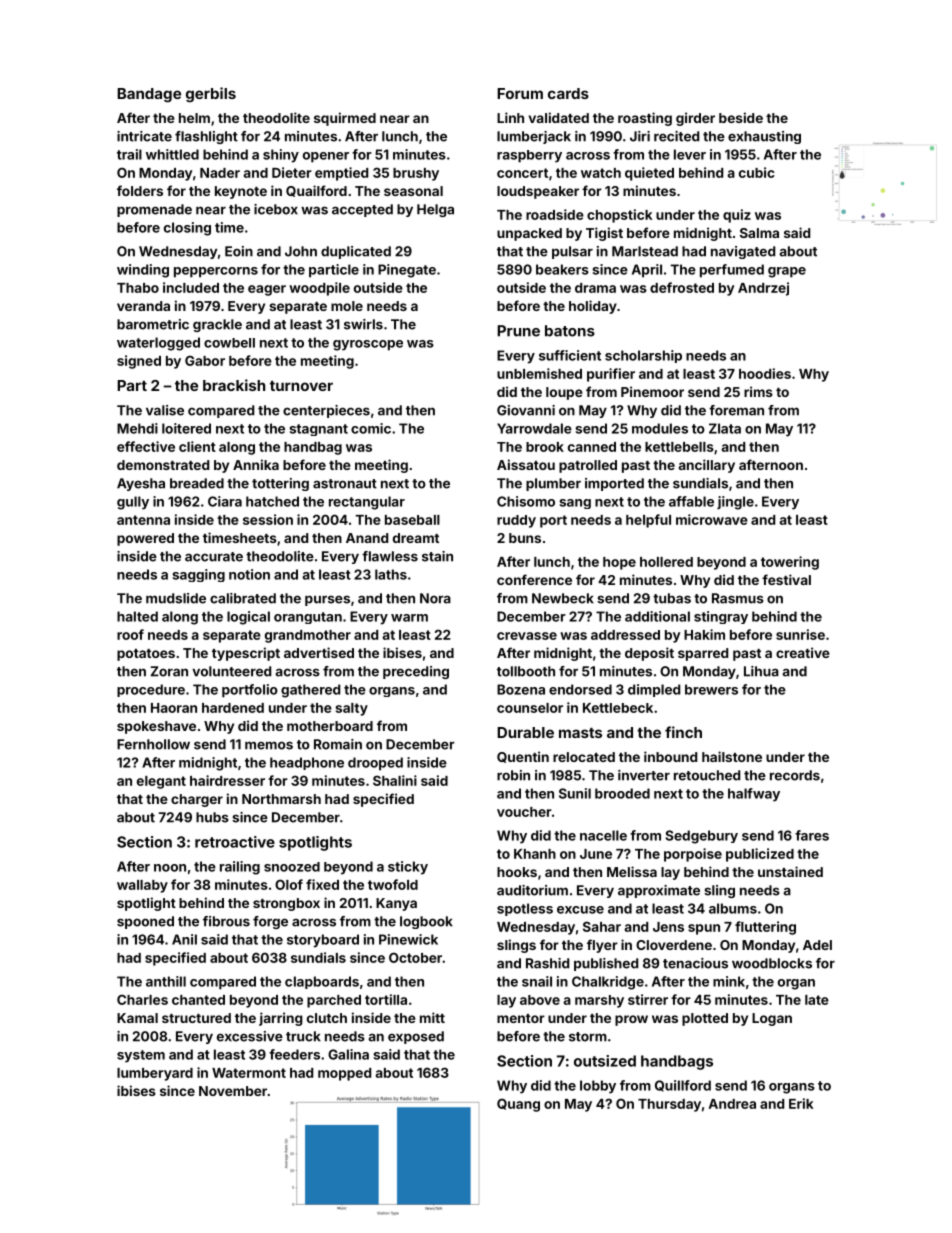  What do you see at coordinates (668, 927) in the image?
I see `Jens` at bounding box center [668, 927].
